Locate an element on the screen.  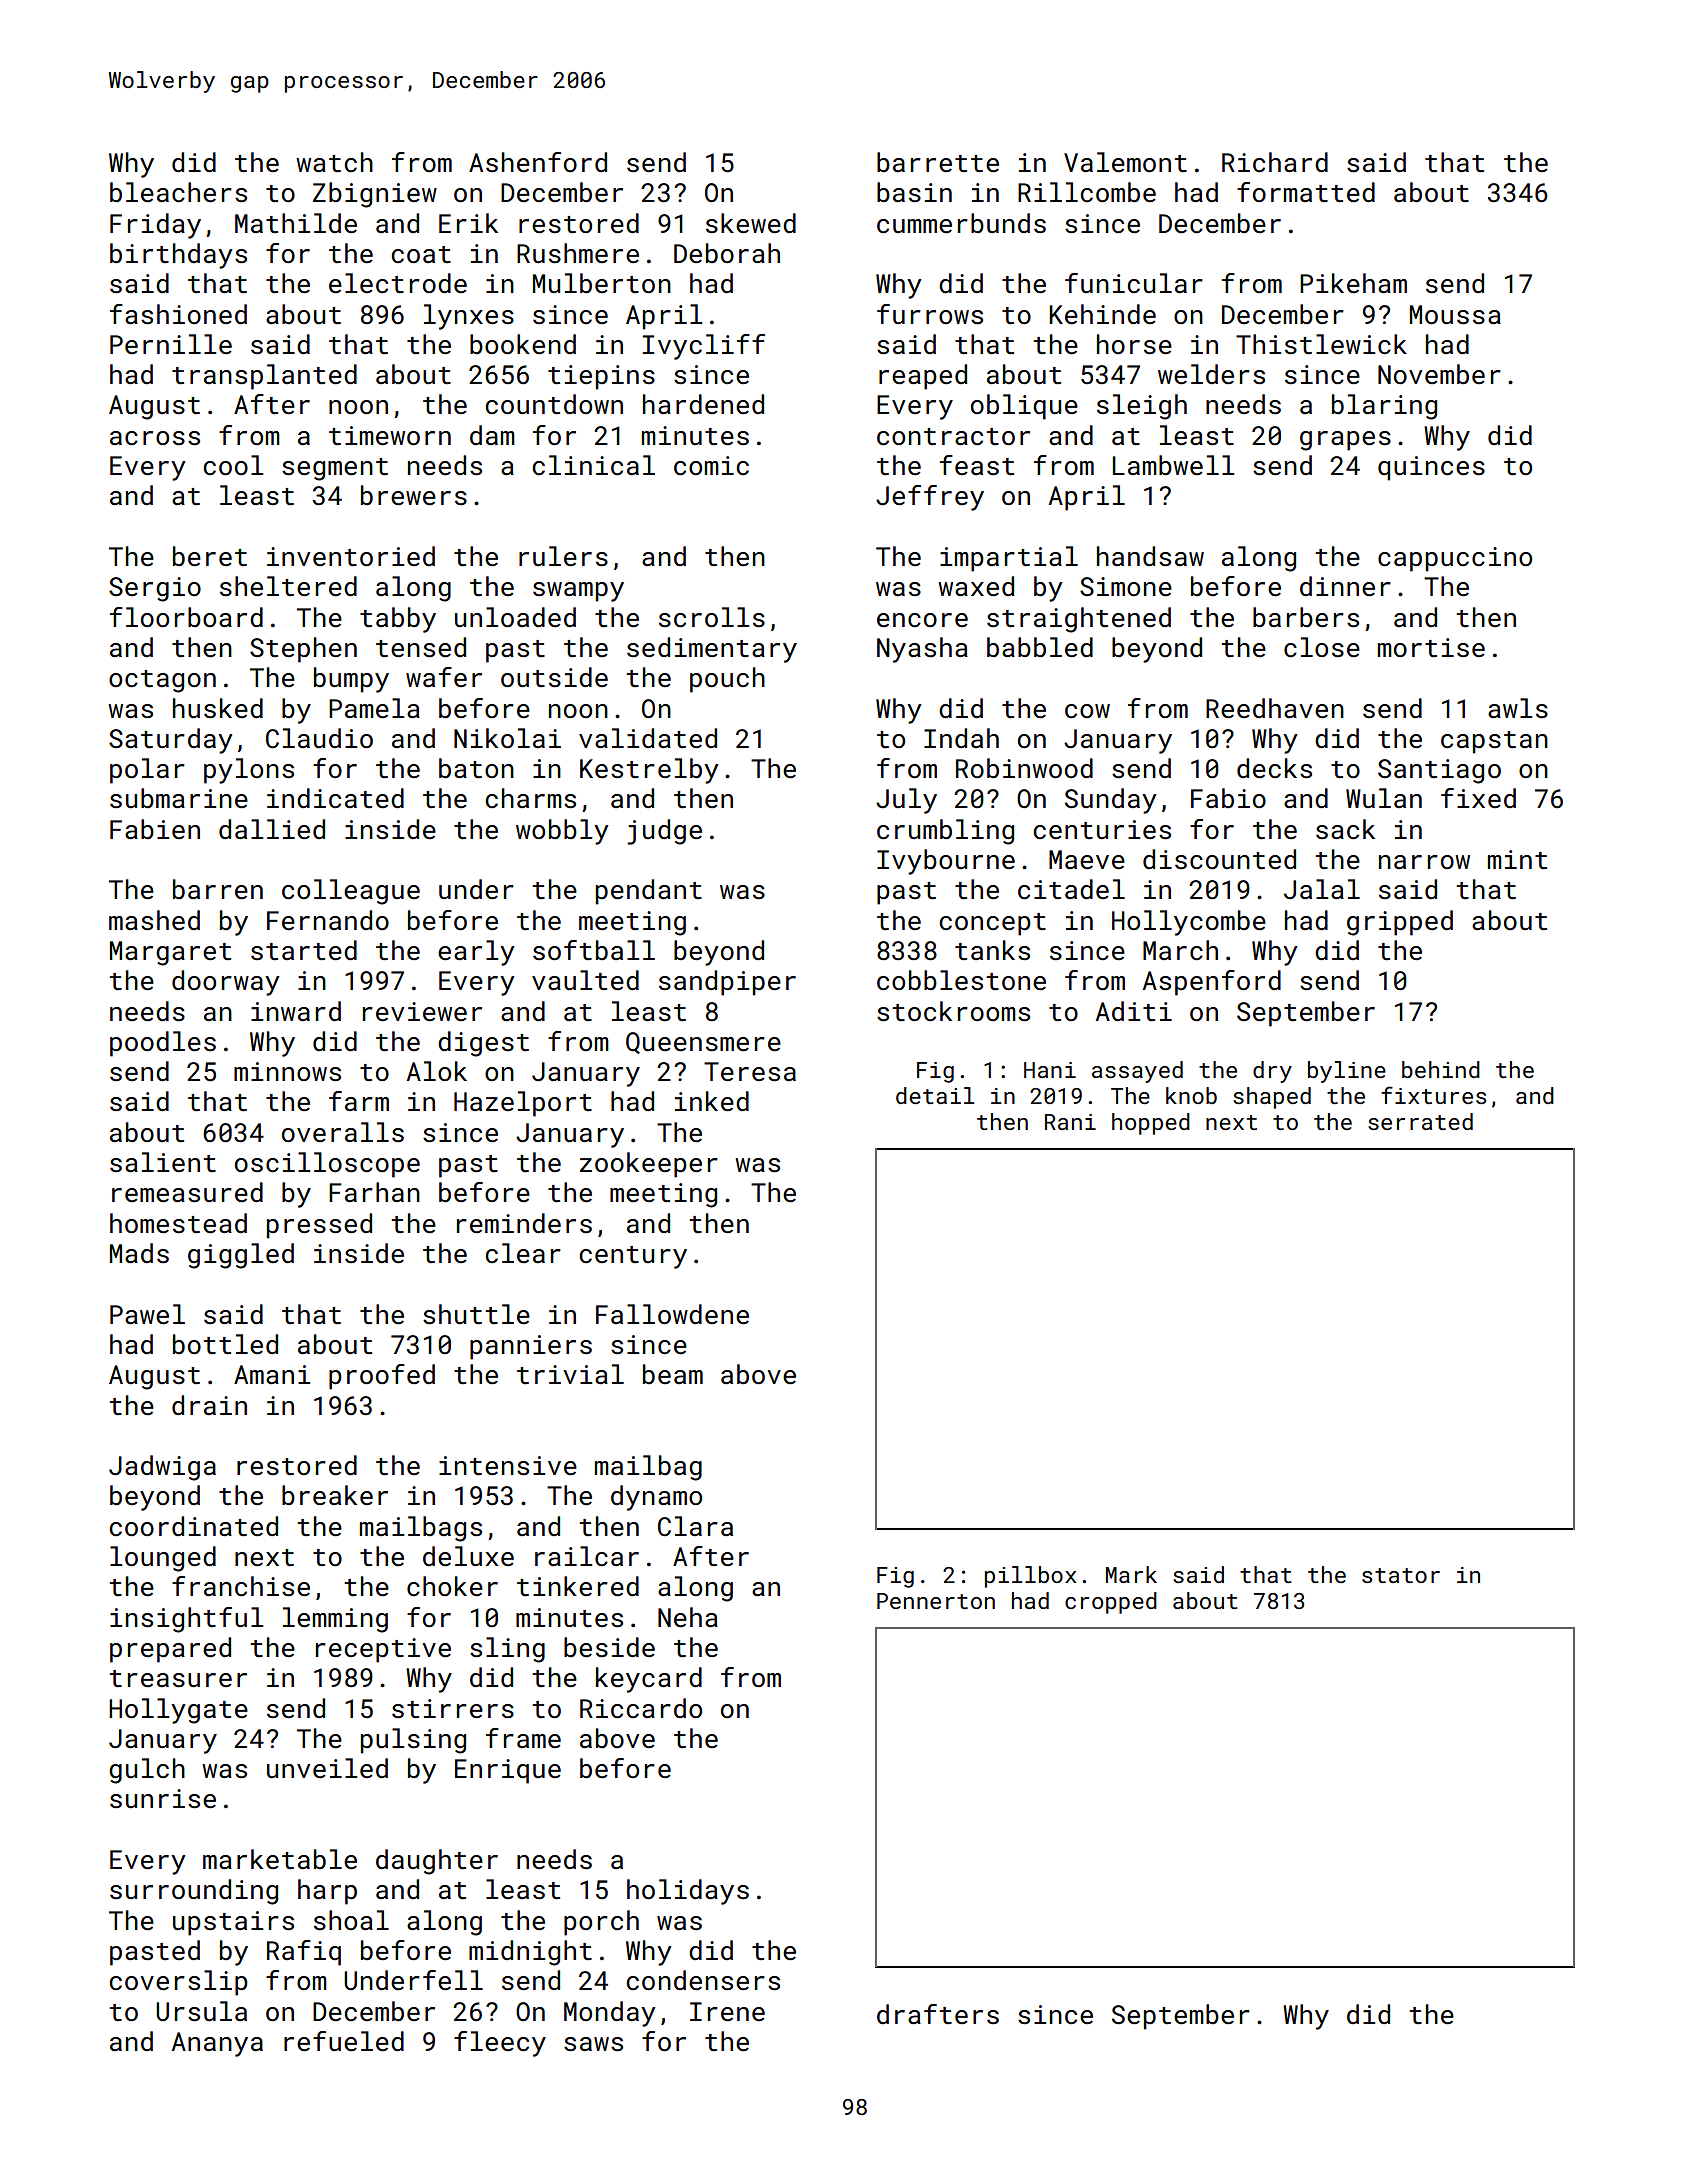
cropped is located at coordinates (1111, 1603).
